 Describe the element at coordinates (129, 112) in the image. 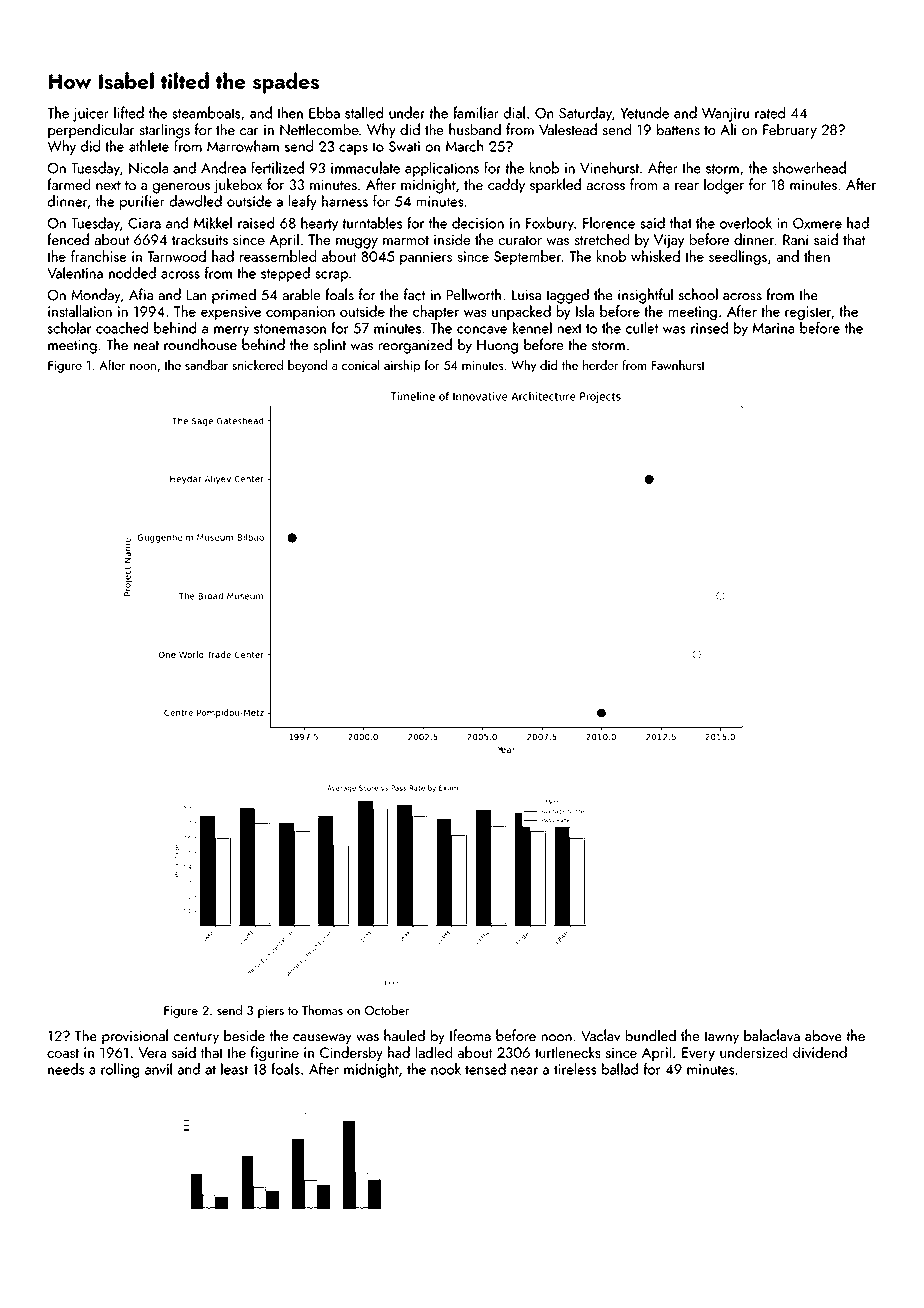

I see `lifted` at that location.
